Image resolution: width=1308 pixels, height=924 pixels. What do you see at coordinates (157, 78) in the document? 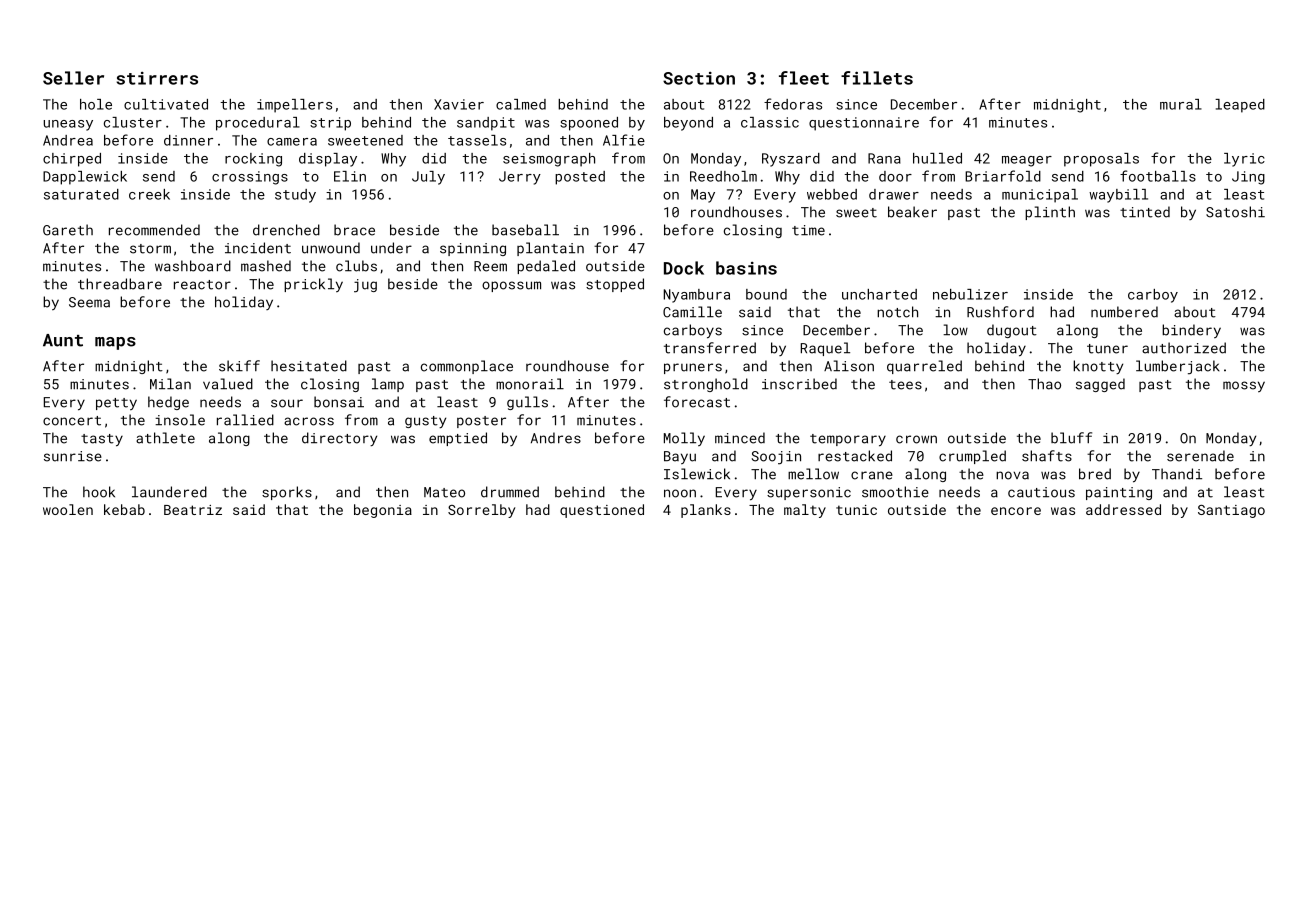
I see `stirrers` at bounding box center [157, 78].
